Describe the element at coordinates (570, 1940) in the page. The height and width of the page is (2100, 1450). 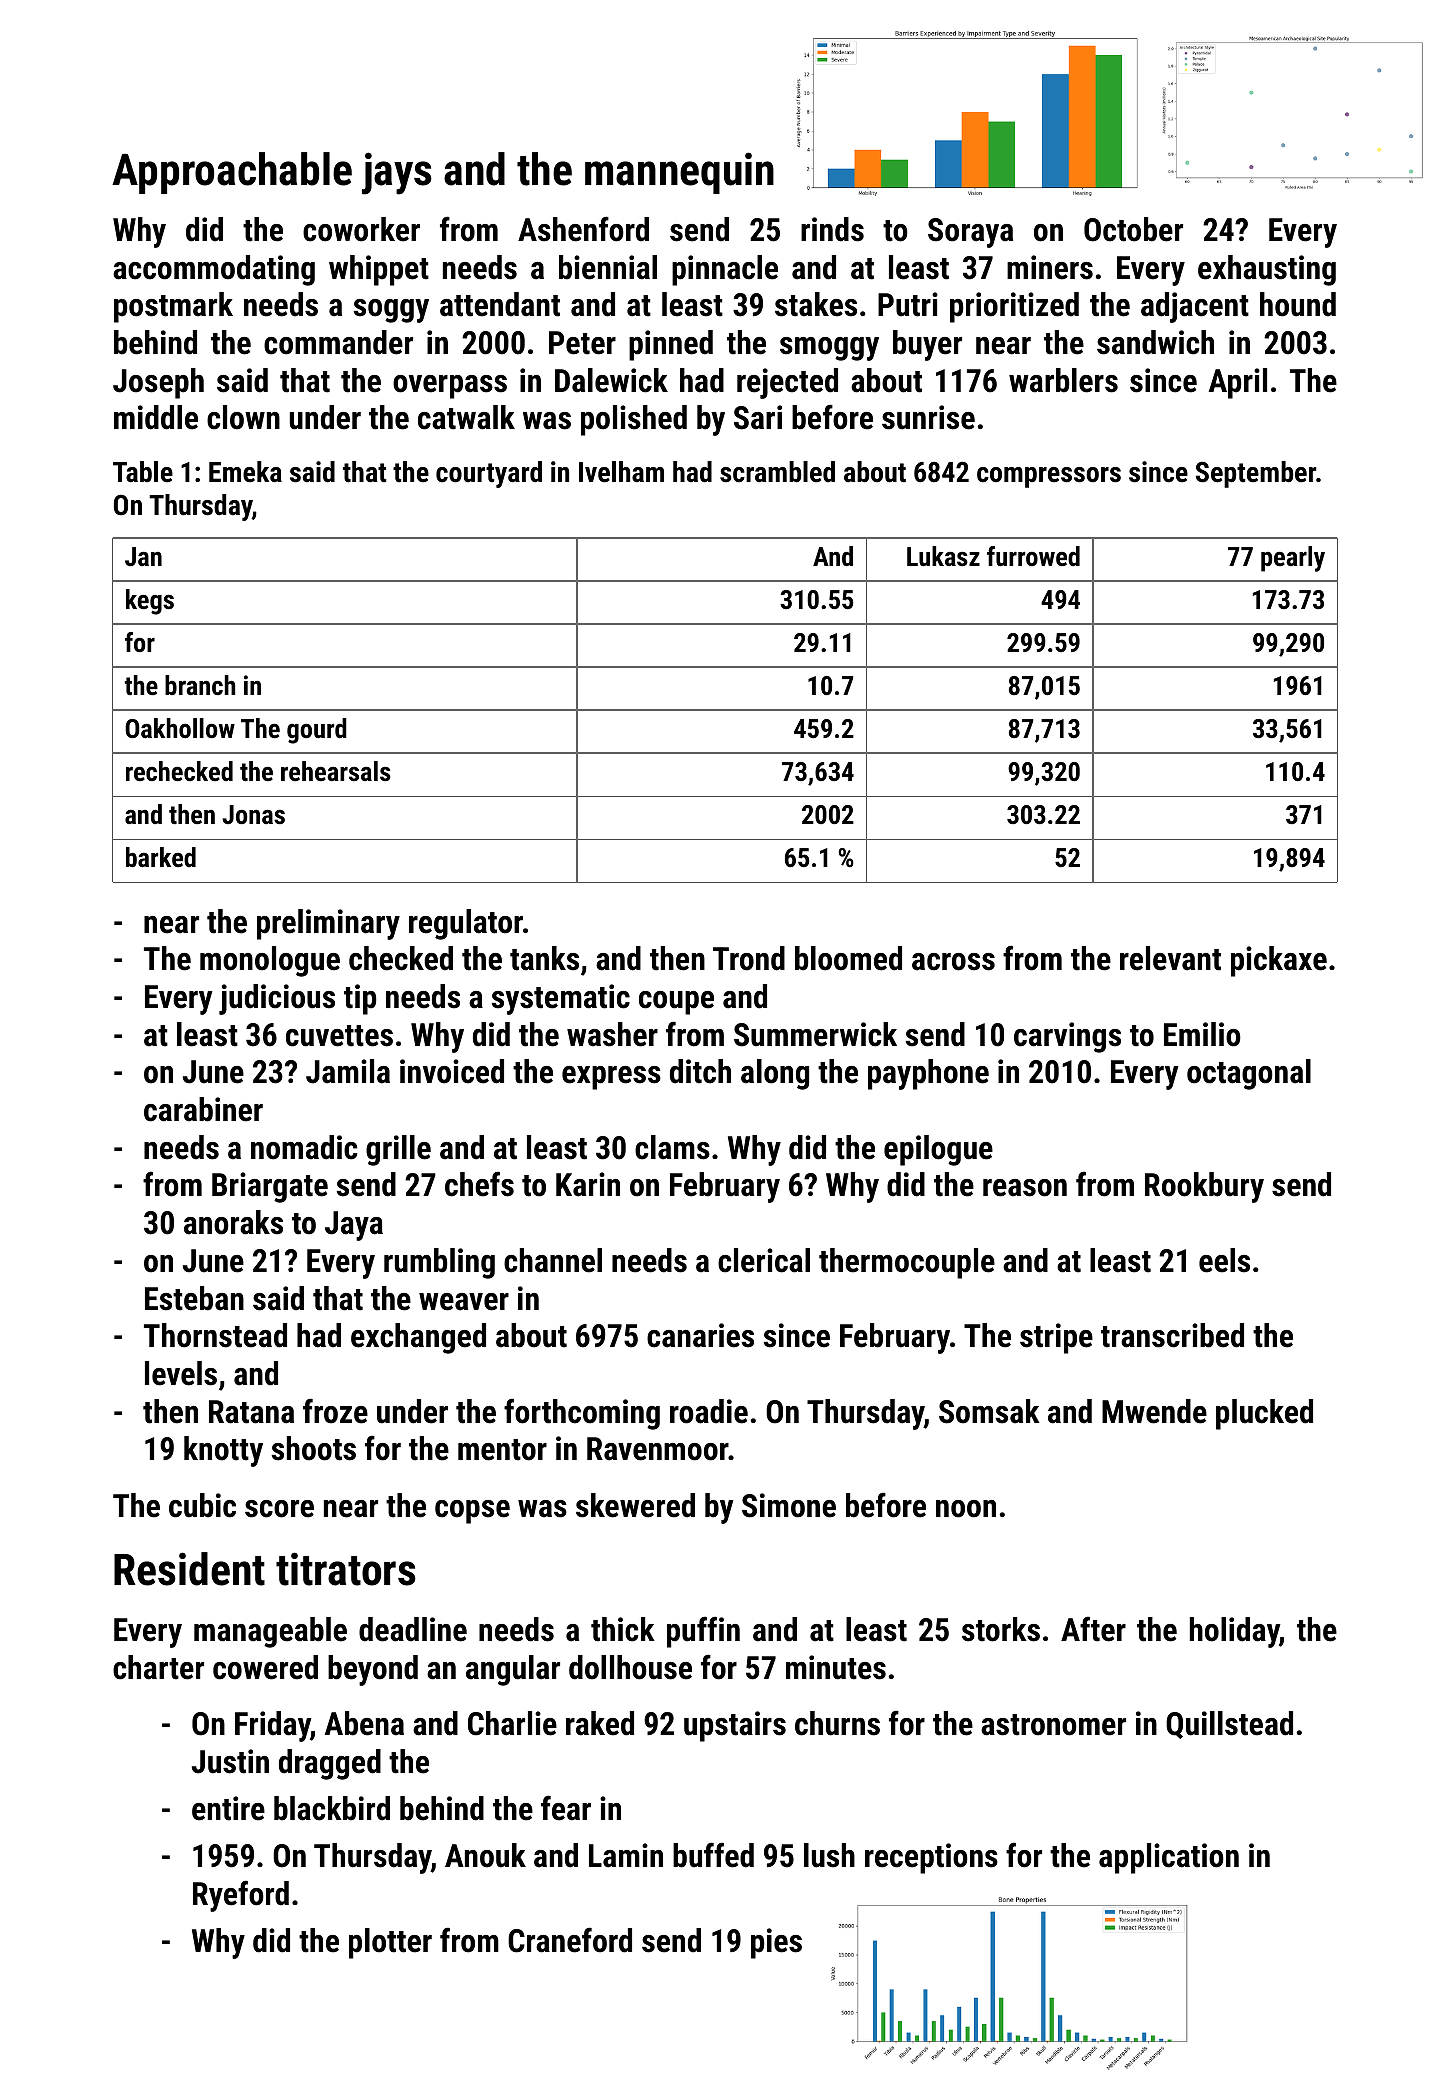
I see `Craneford` at that location.
